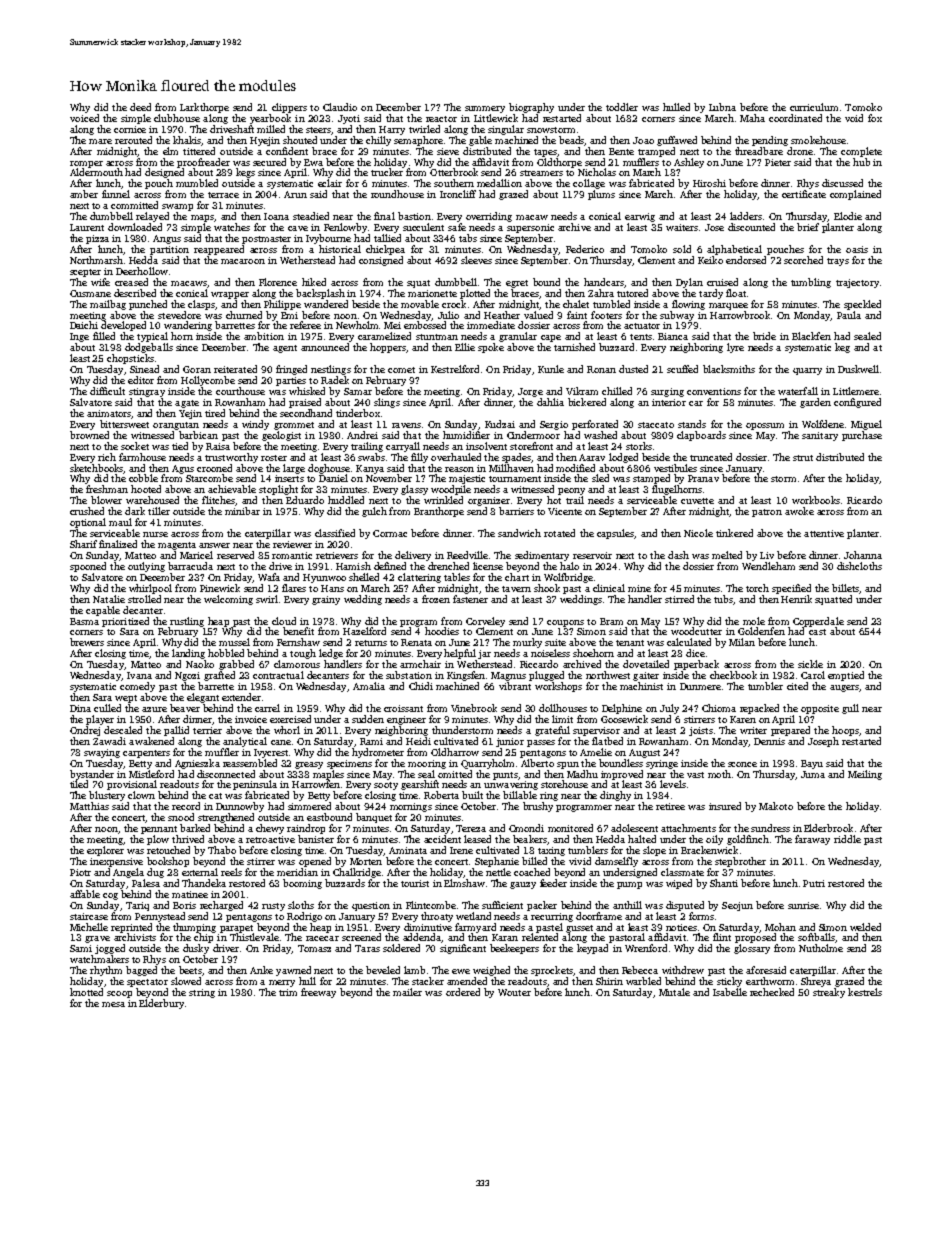 The height and width of the image is (1233, 952). Describe the element at coordinates (608, 675) in the image. I see `northwest` at that location.
